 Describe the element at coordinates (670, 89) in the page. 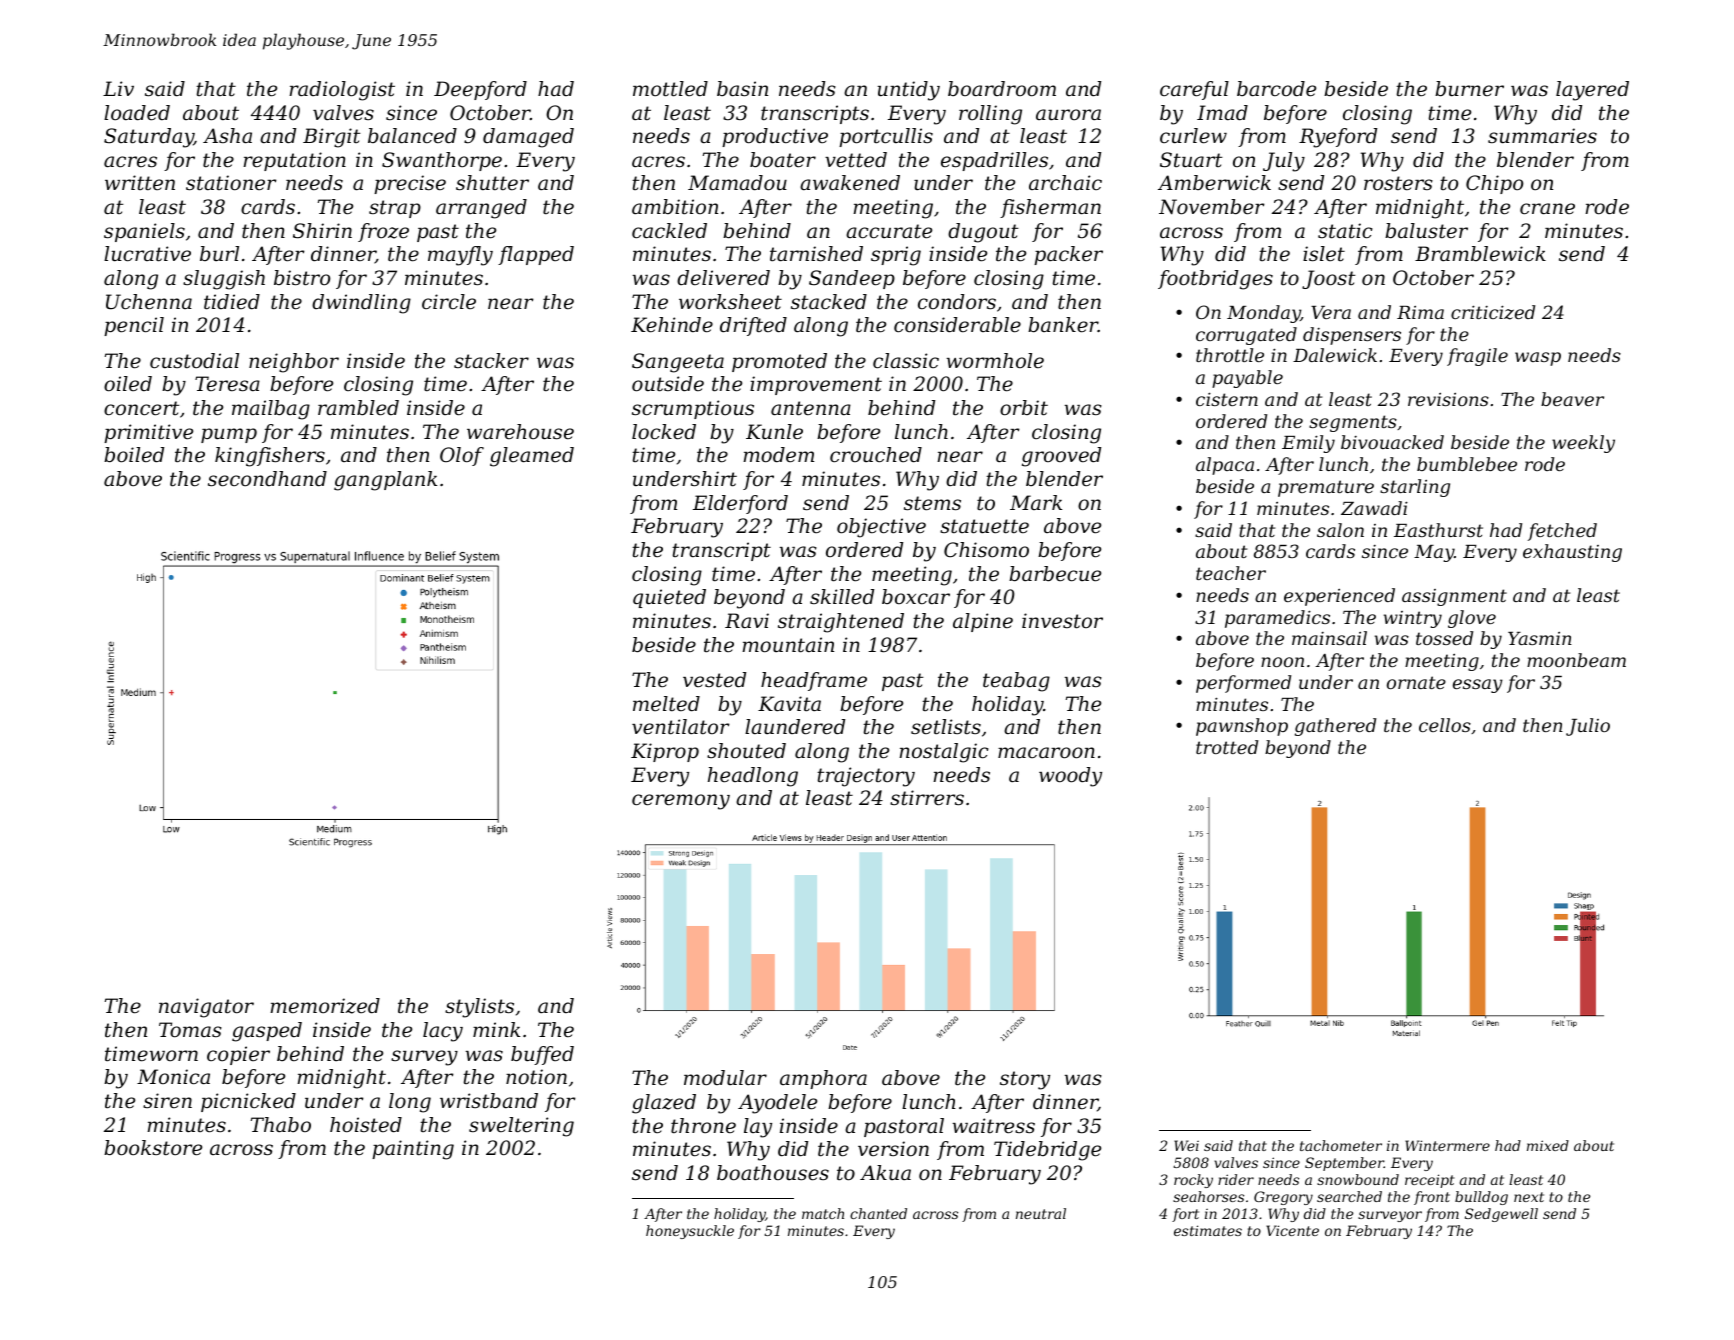

I see `mottled` at that location.
